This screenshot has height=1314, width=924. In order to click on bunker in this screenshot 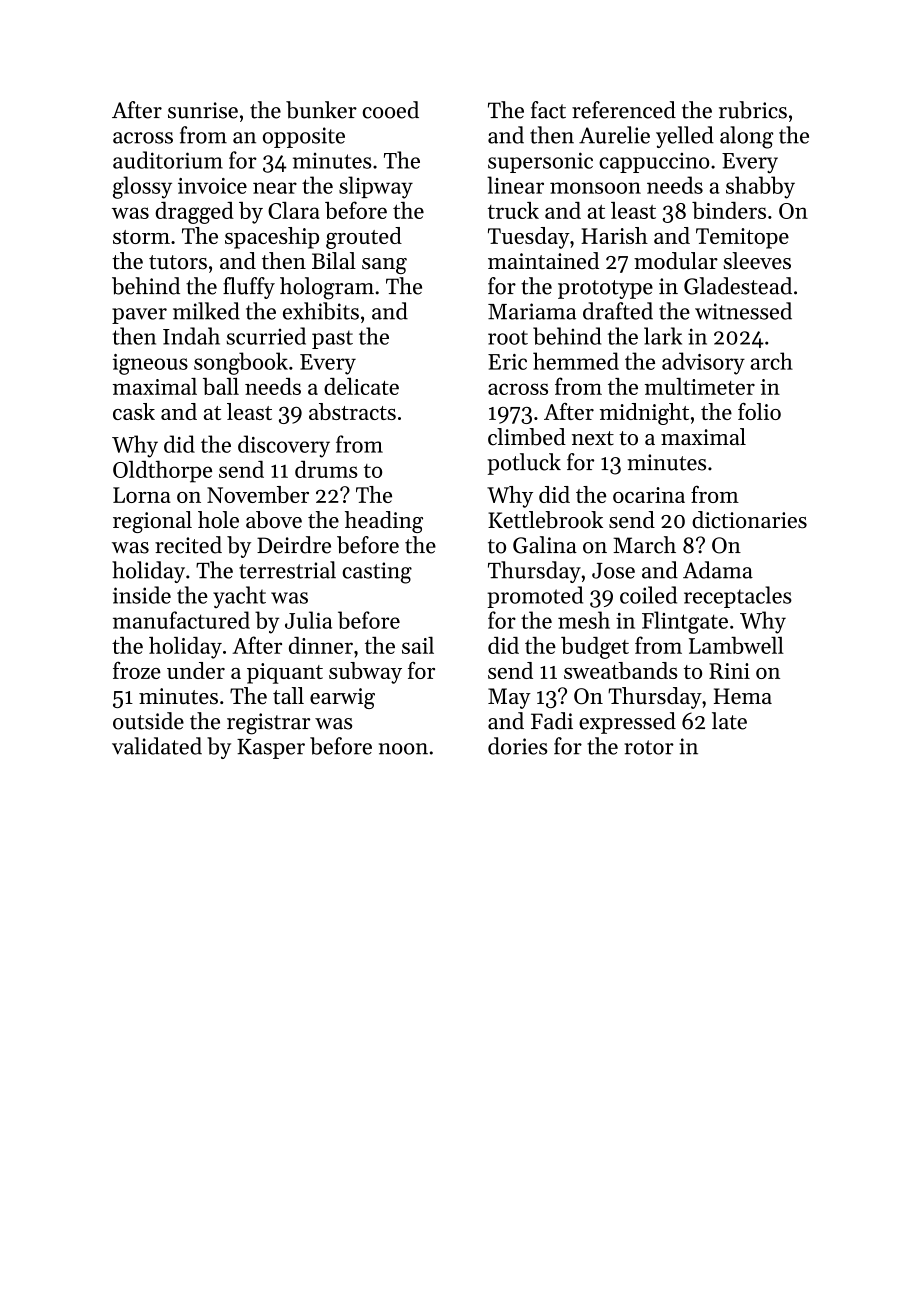, I will do `click(321, 110)`.
